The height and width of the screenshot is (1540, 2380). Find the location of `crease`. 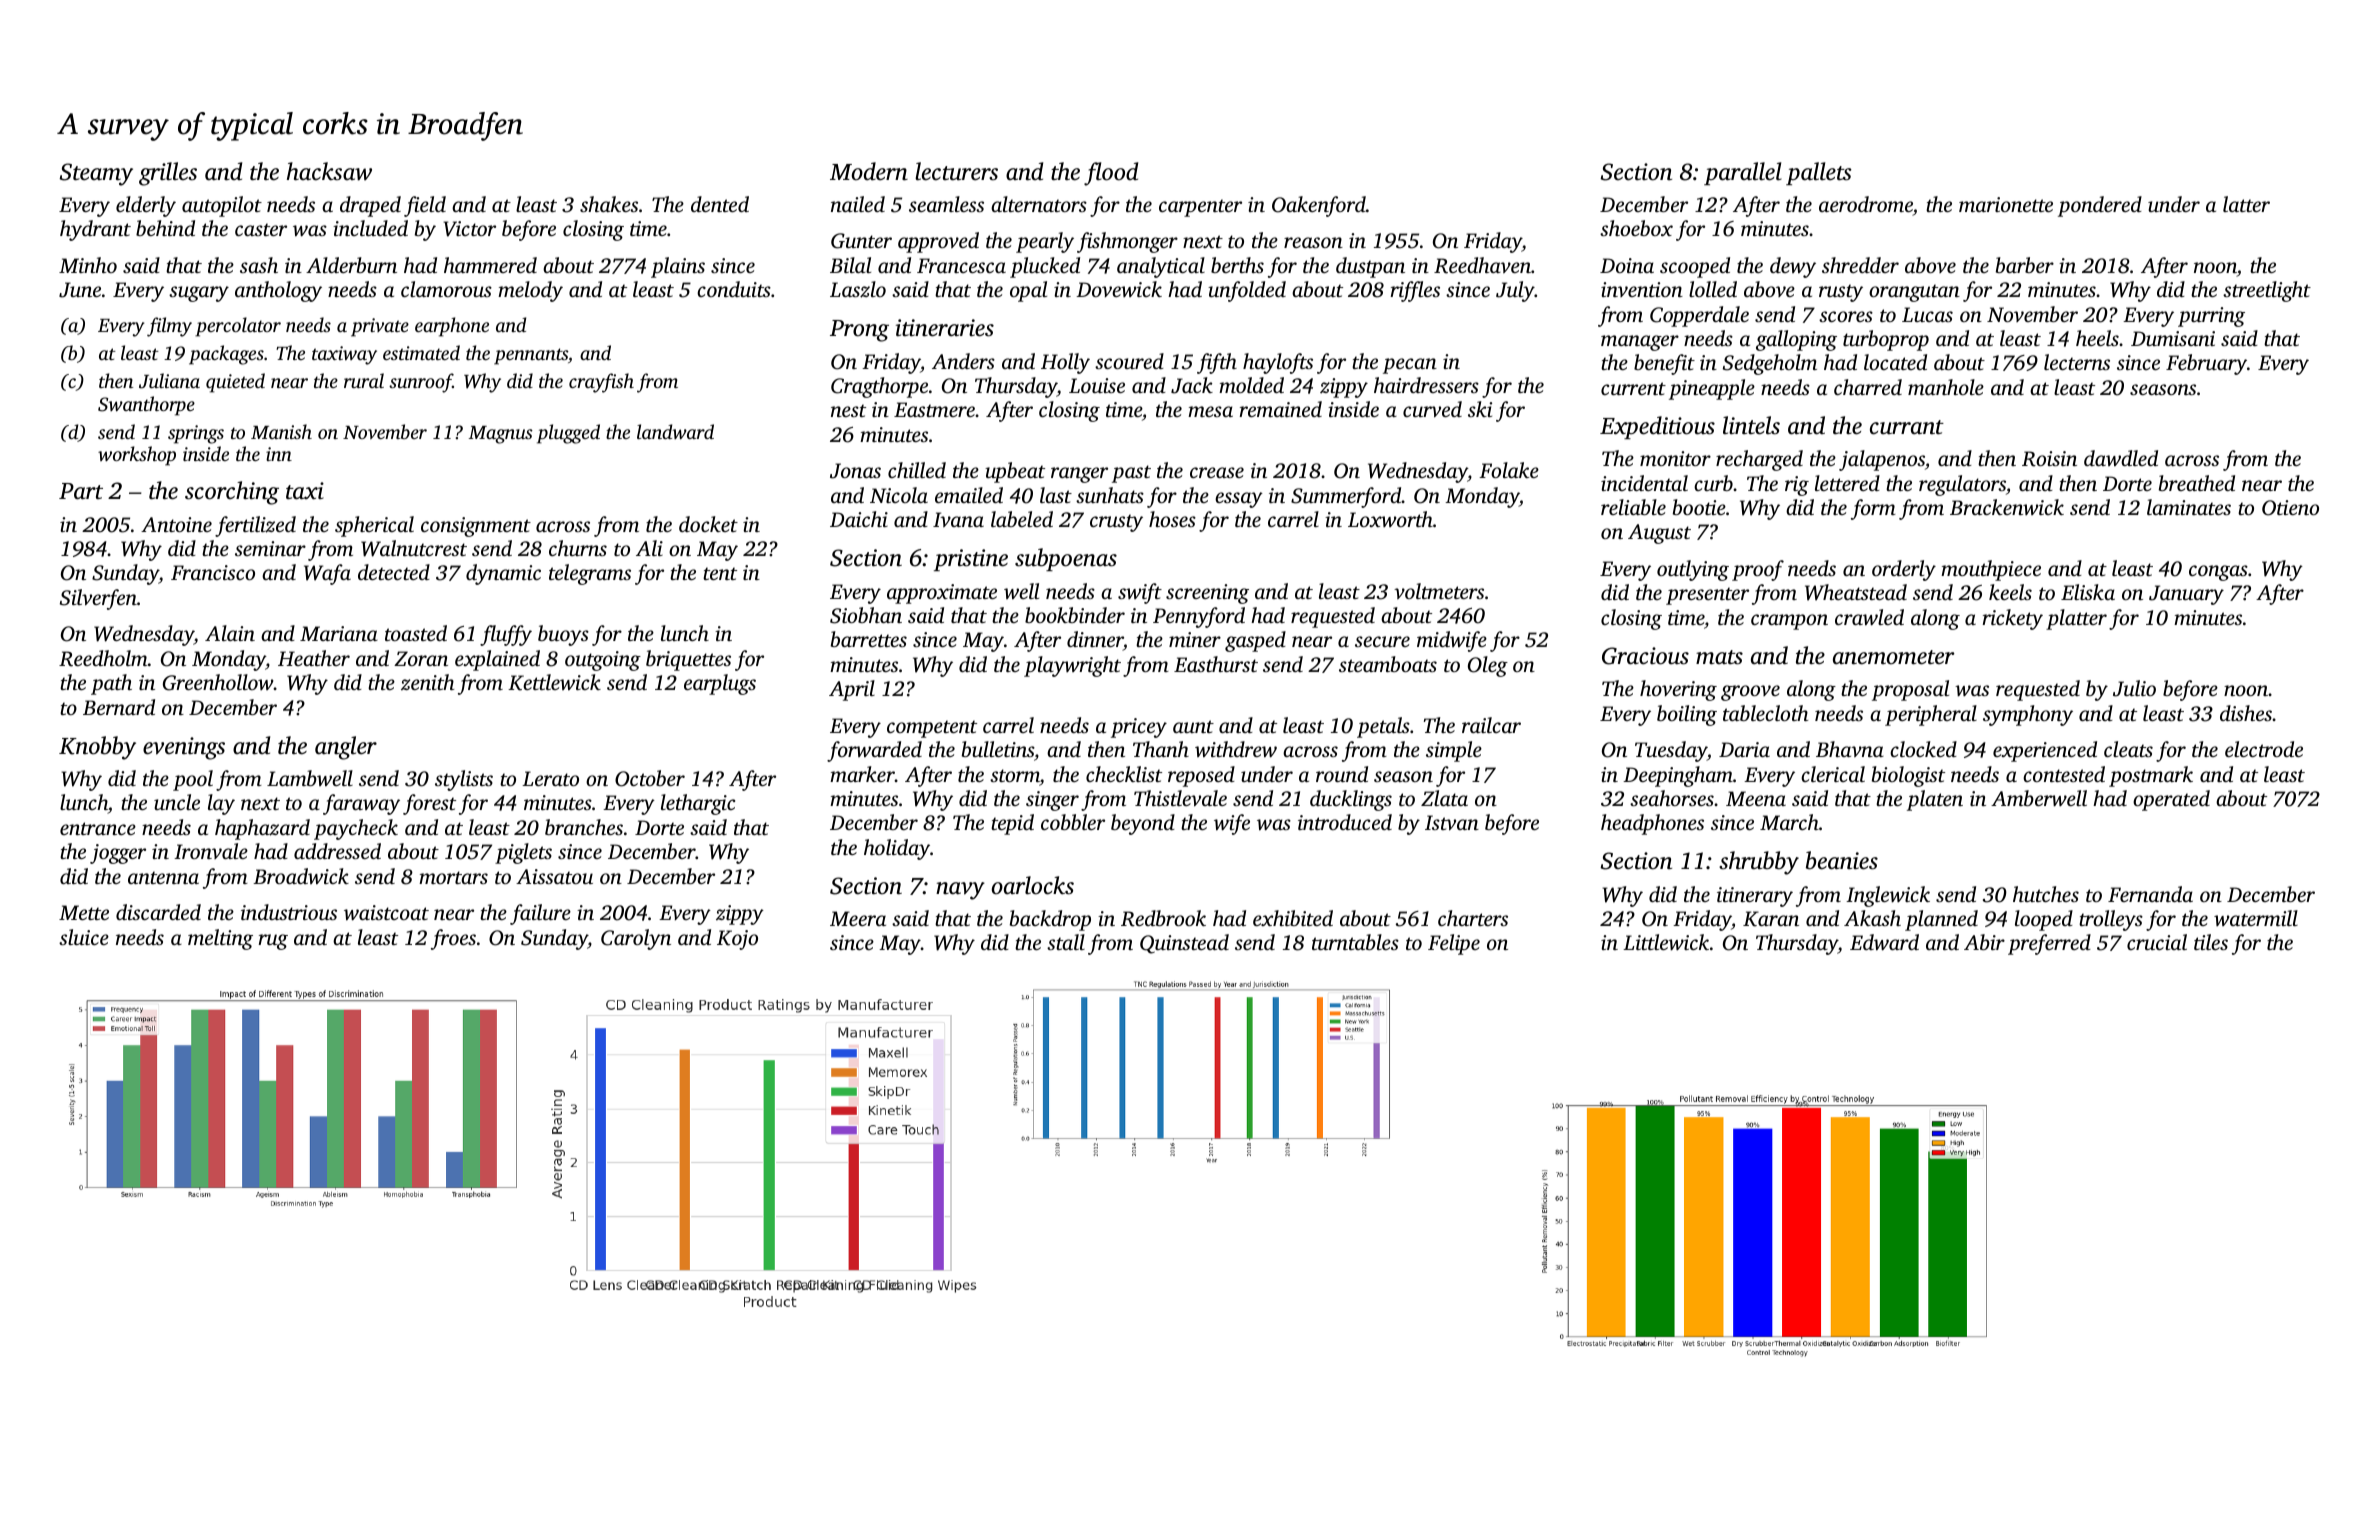

crease is located at coordinates (1217, 472).
